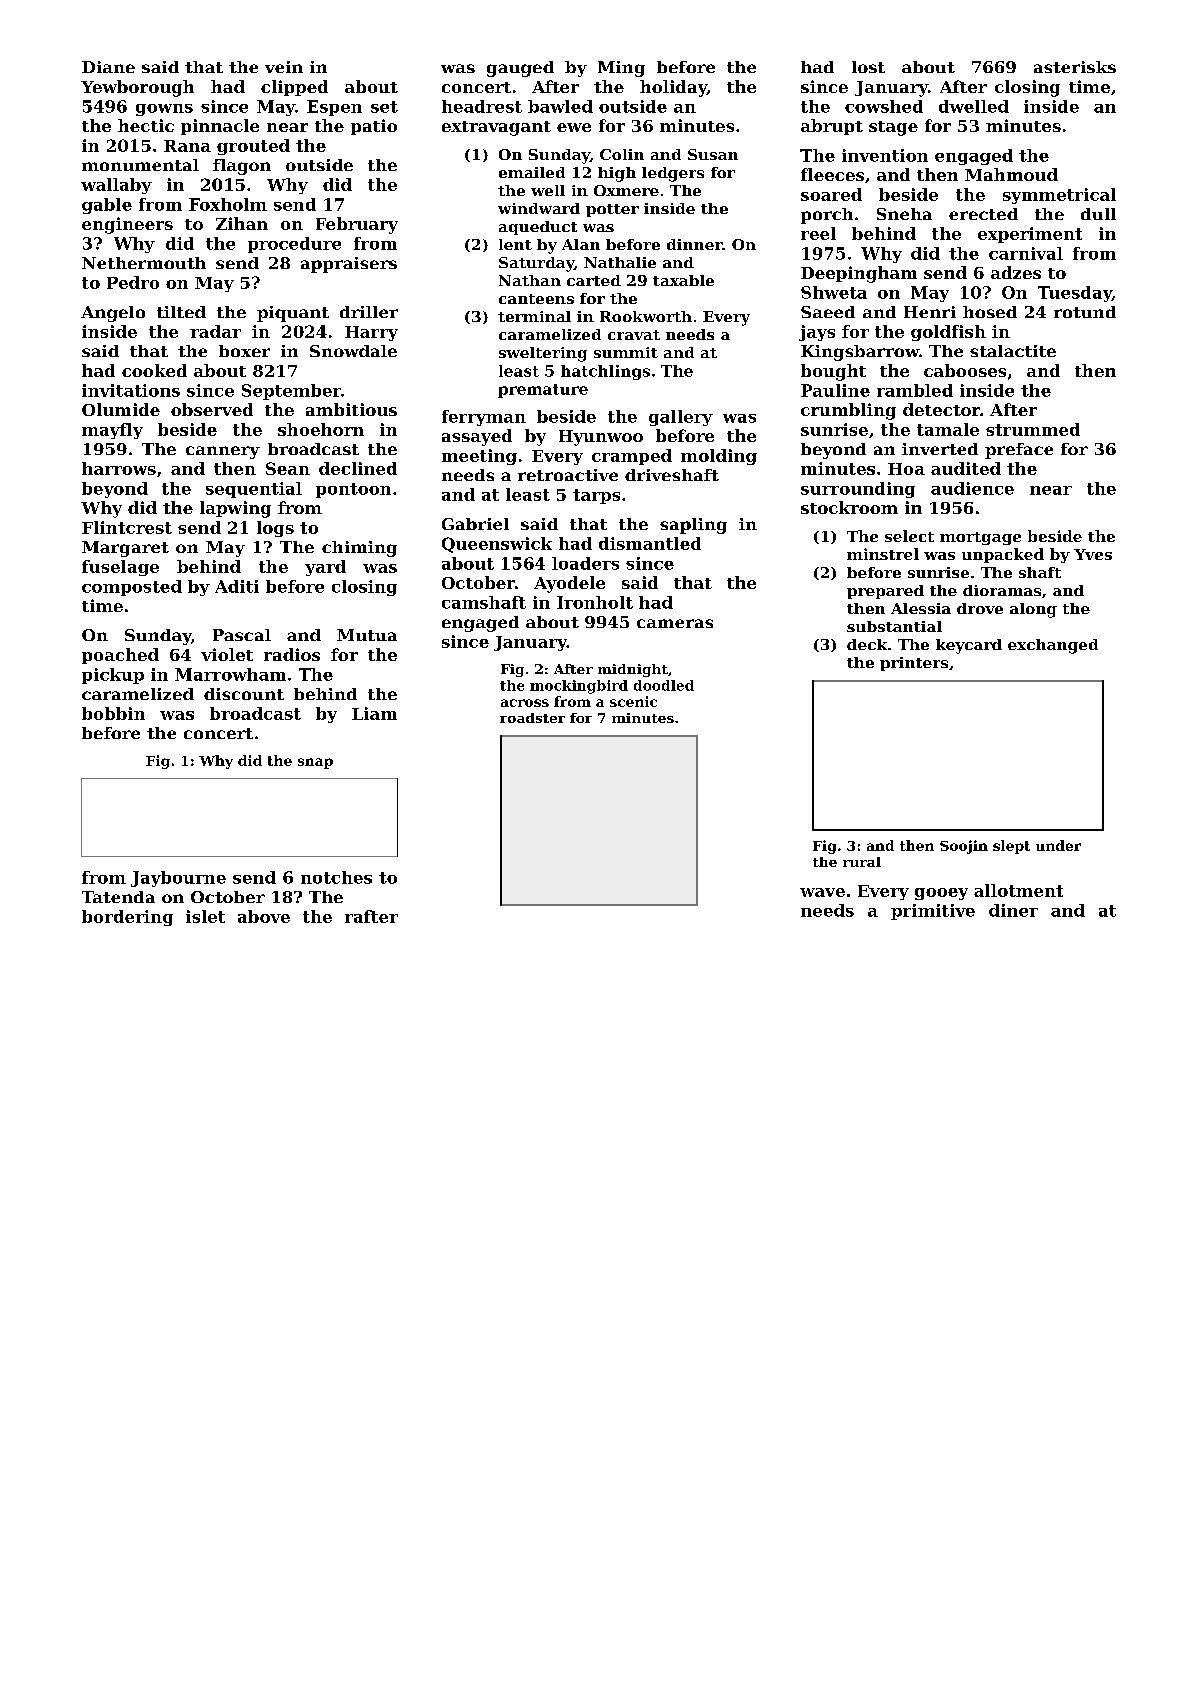 The height and width of the document is (1694, 1198). Describe the element at coordinates (622, 154) in the document. I see `Colin` at that location.
